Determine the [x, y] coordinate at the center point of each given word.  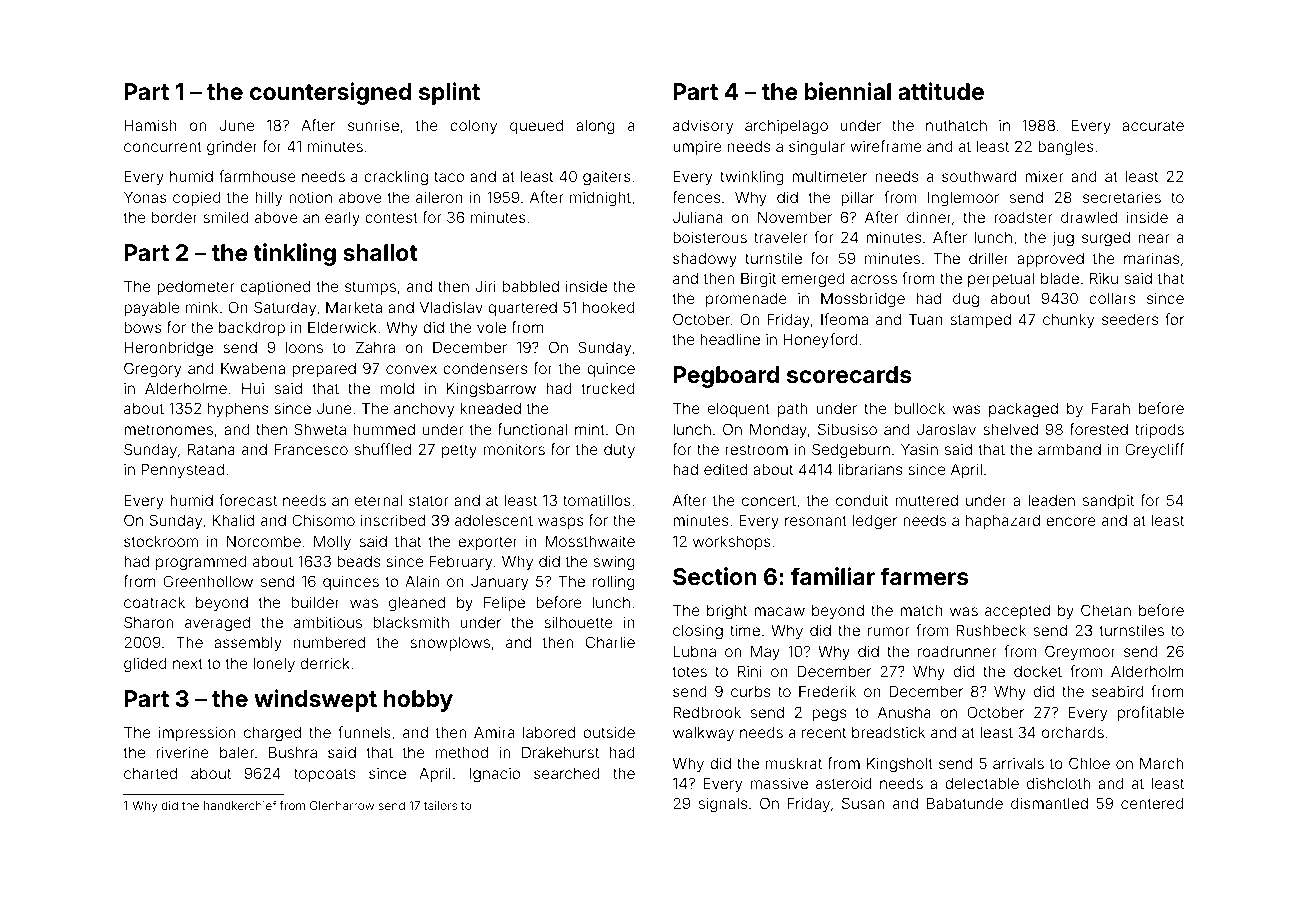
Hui [253, 388]
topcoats [324, 775]
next [188, 663]
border [175, 217]
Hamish [150, 125]
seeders [1130, 319]
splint [449, 93]
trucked [608, 388]
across [874, 279]
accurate [1153, 125]
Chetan [1106, 610]
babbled [531, 286]
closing [698, 632]
